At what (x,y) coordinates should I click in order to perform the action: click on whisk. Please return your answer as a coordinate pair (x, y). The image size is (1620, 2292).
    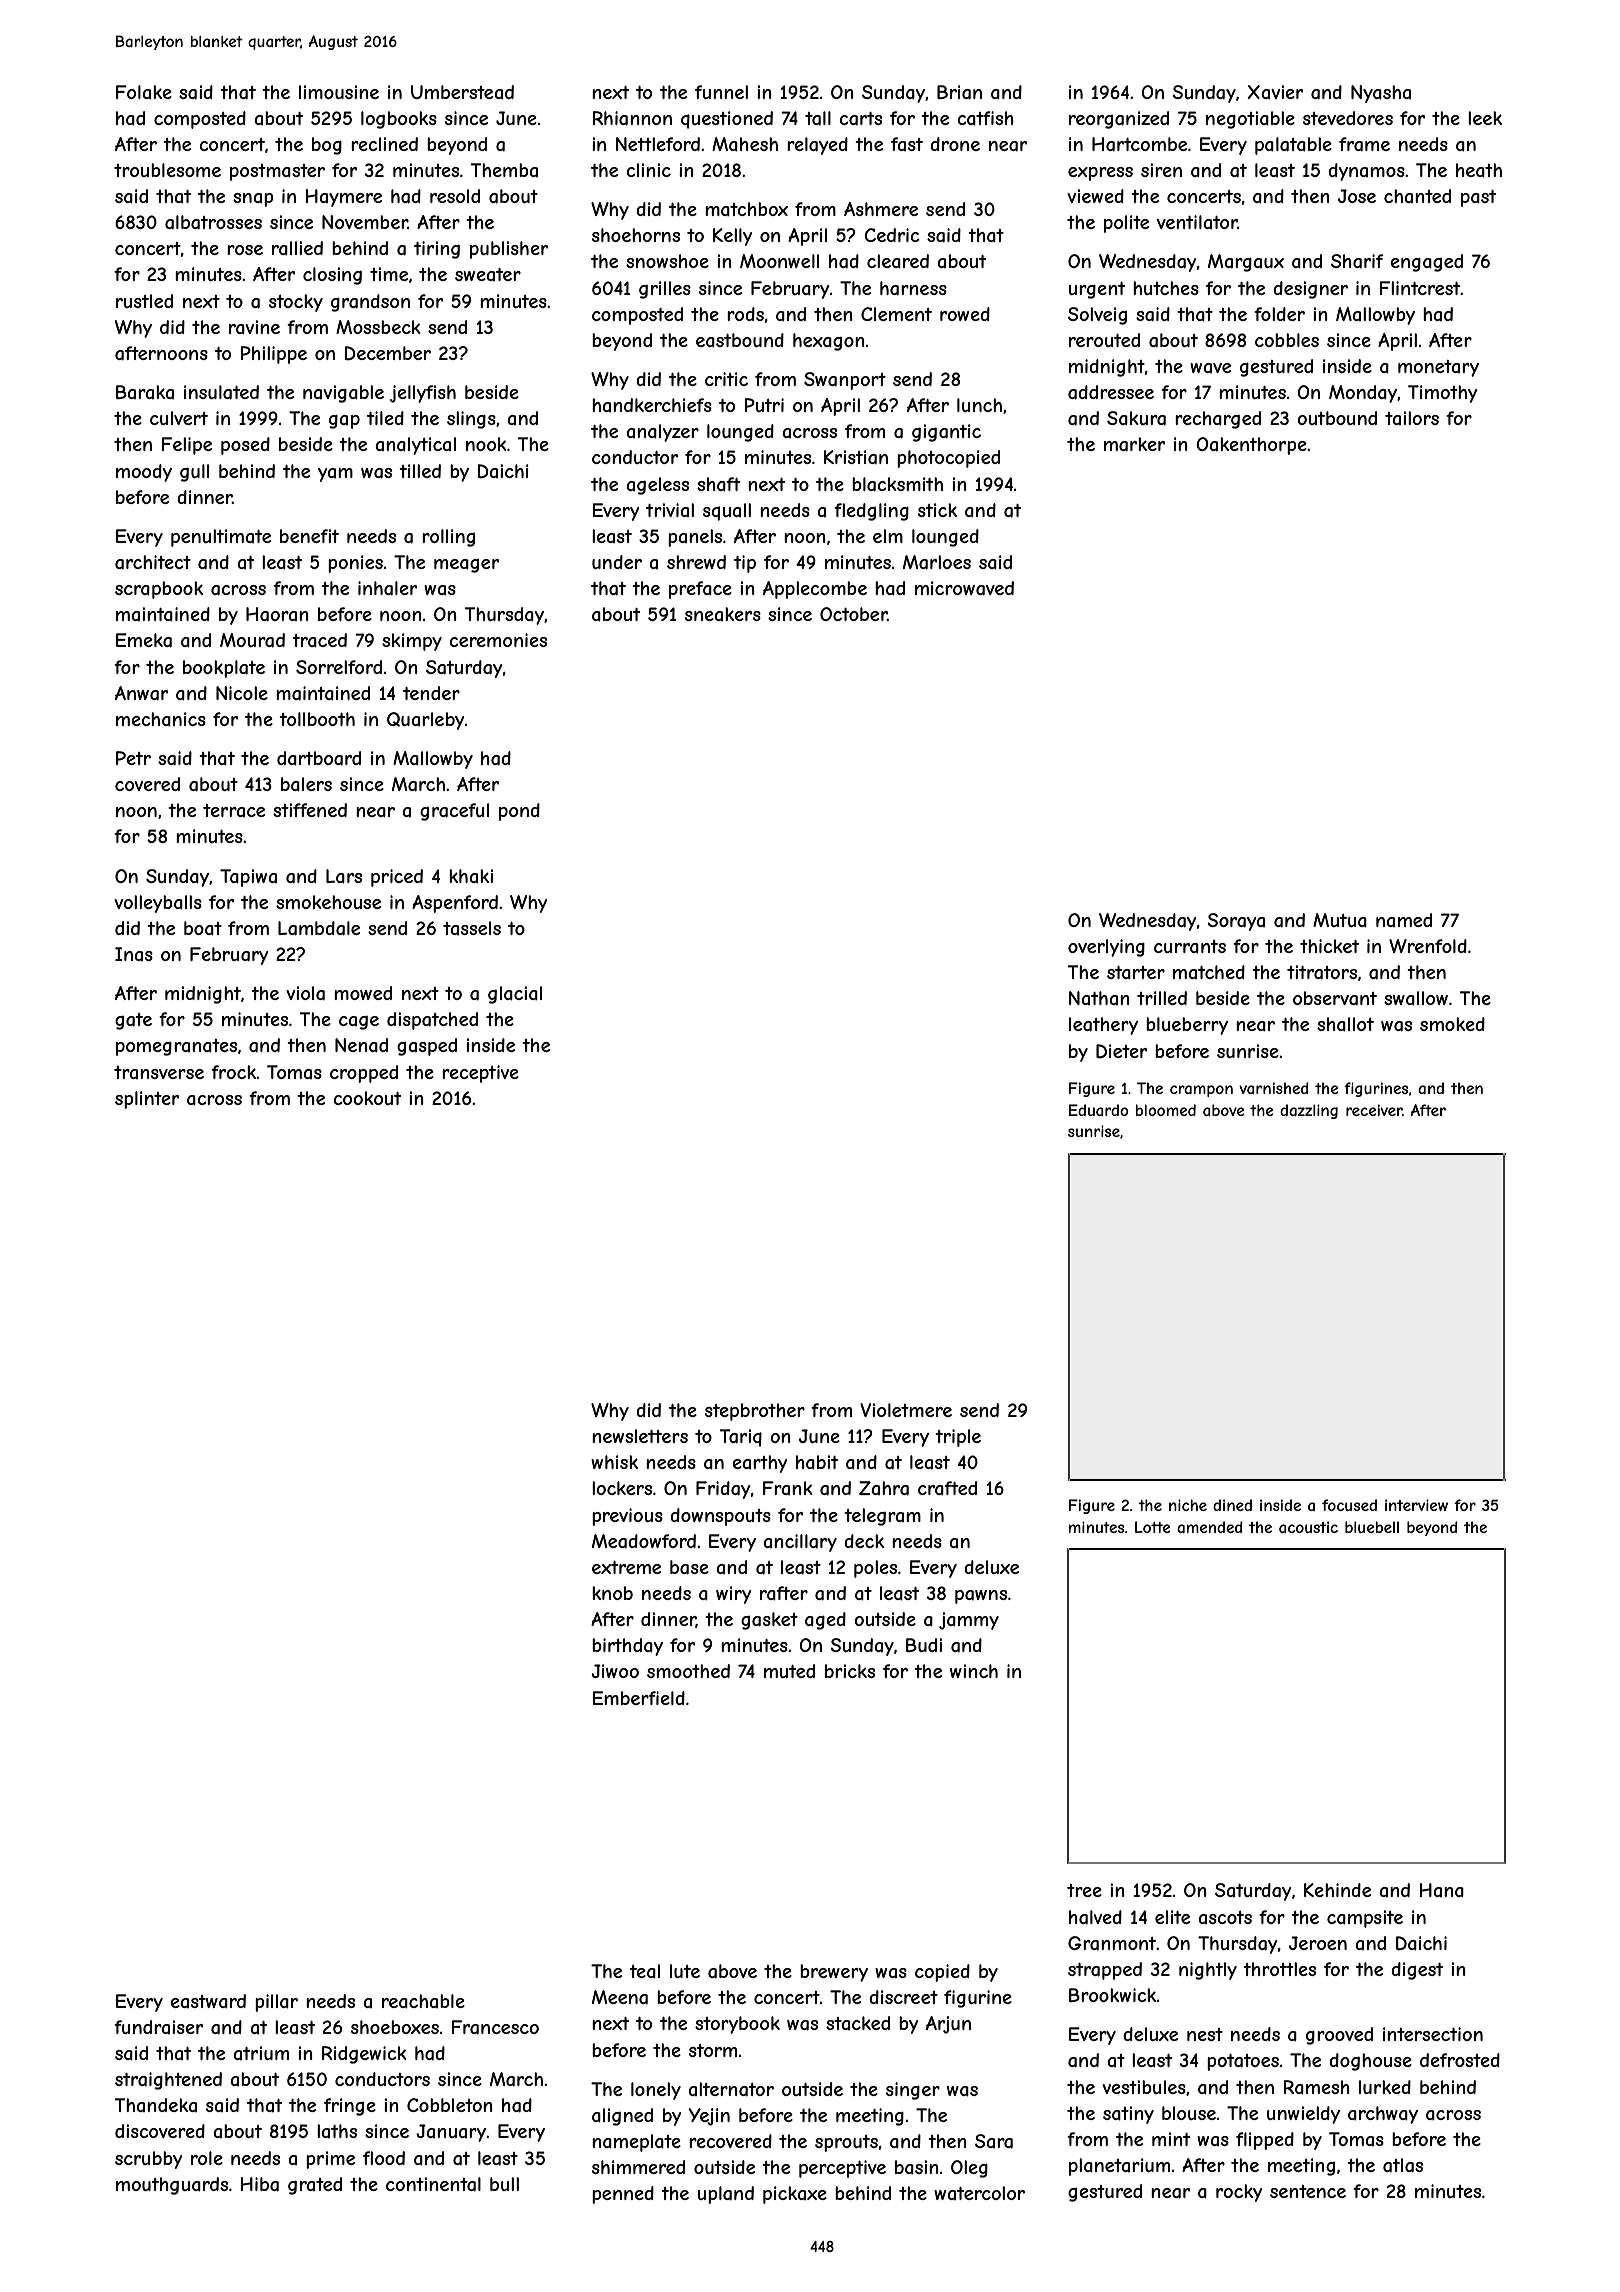
    Looking at the image, I should click on (614, 1462).
